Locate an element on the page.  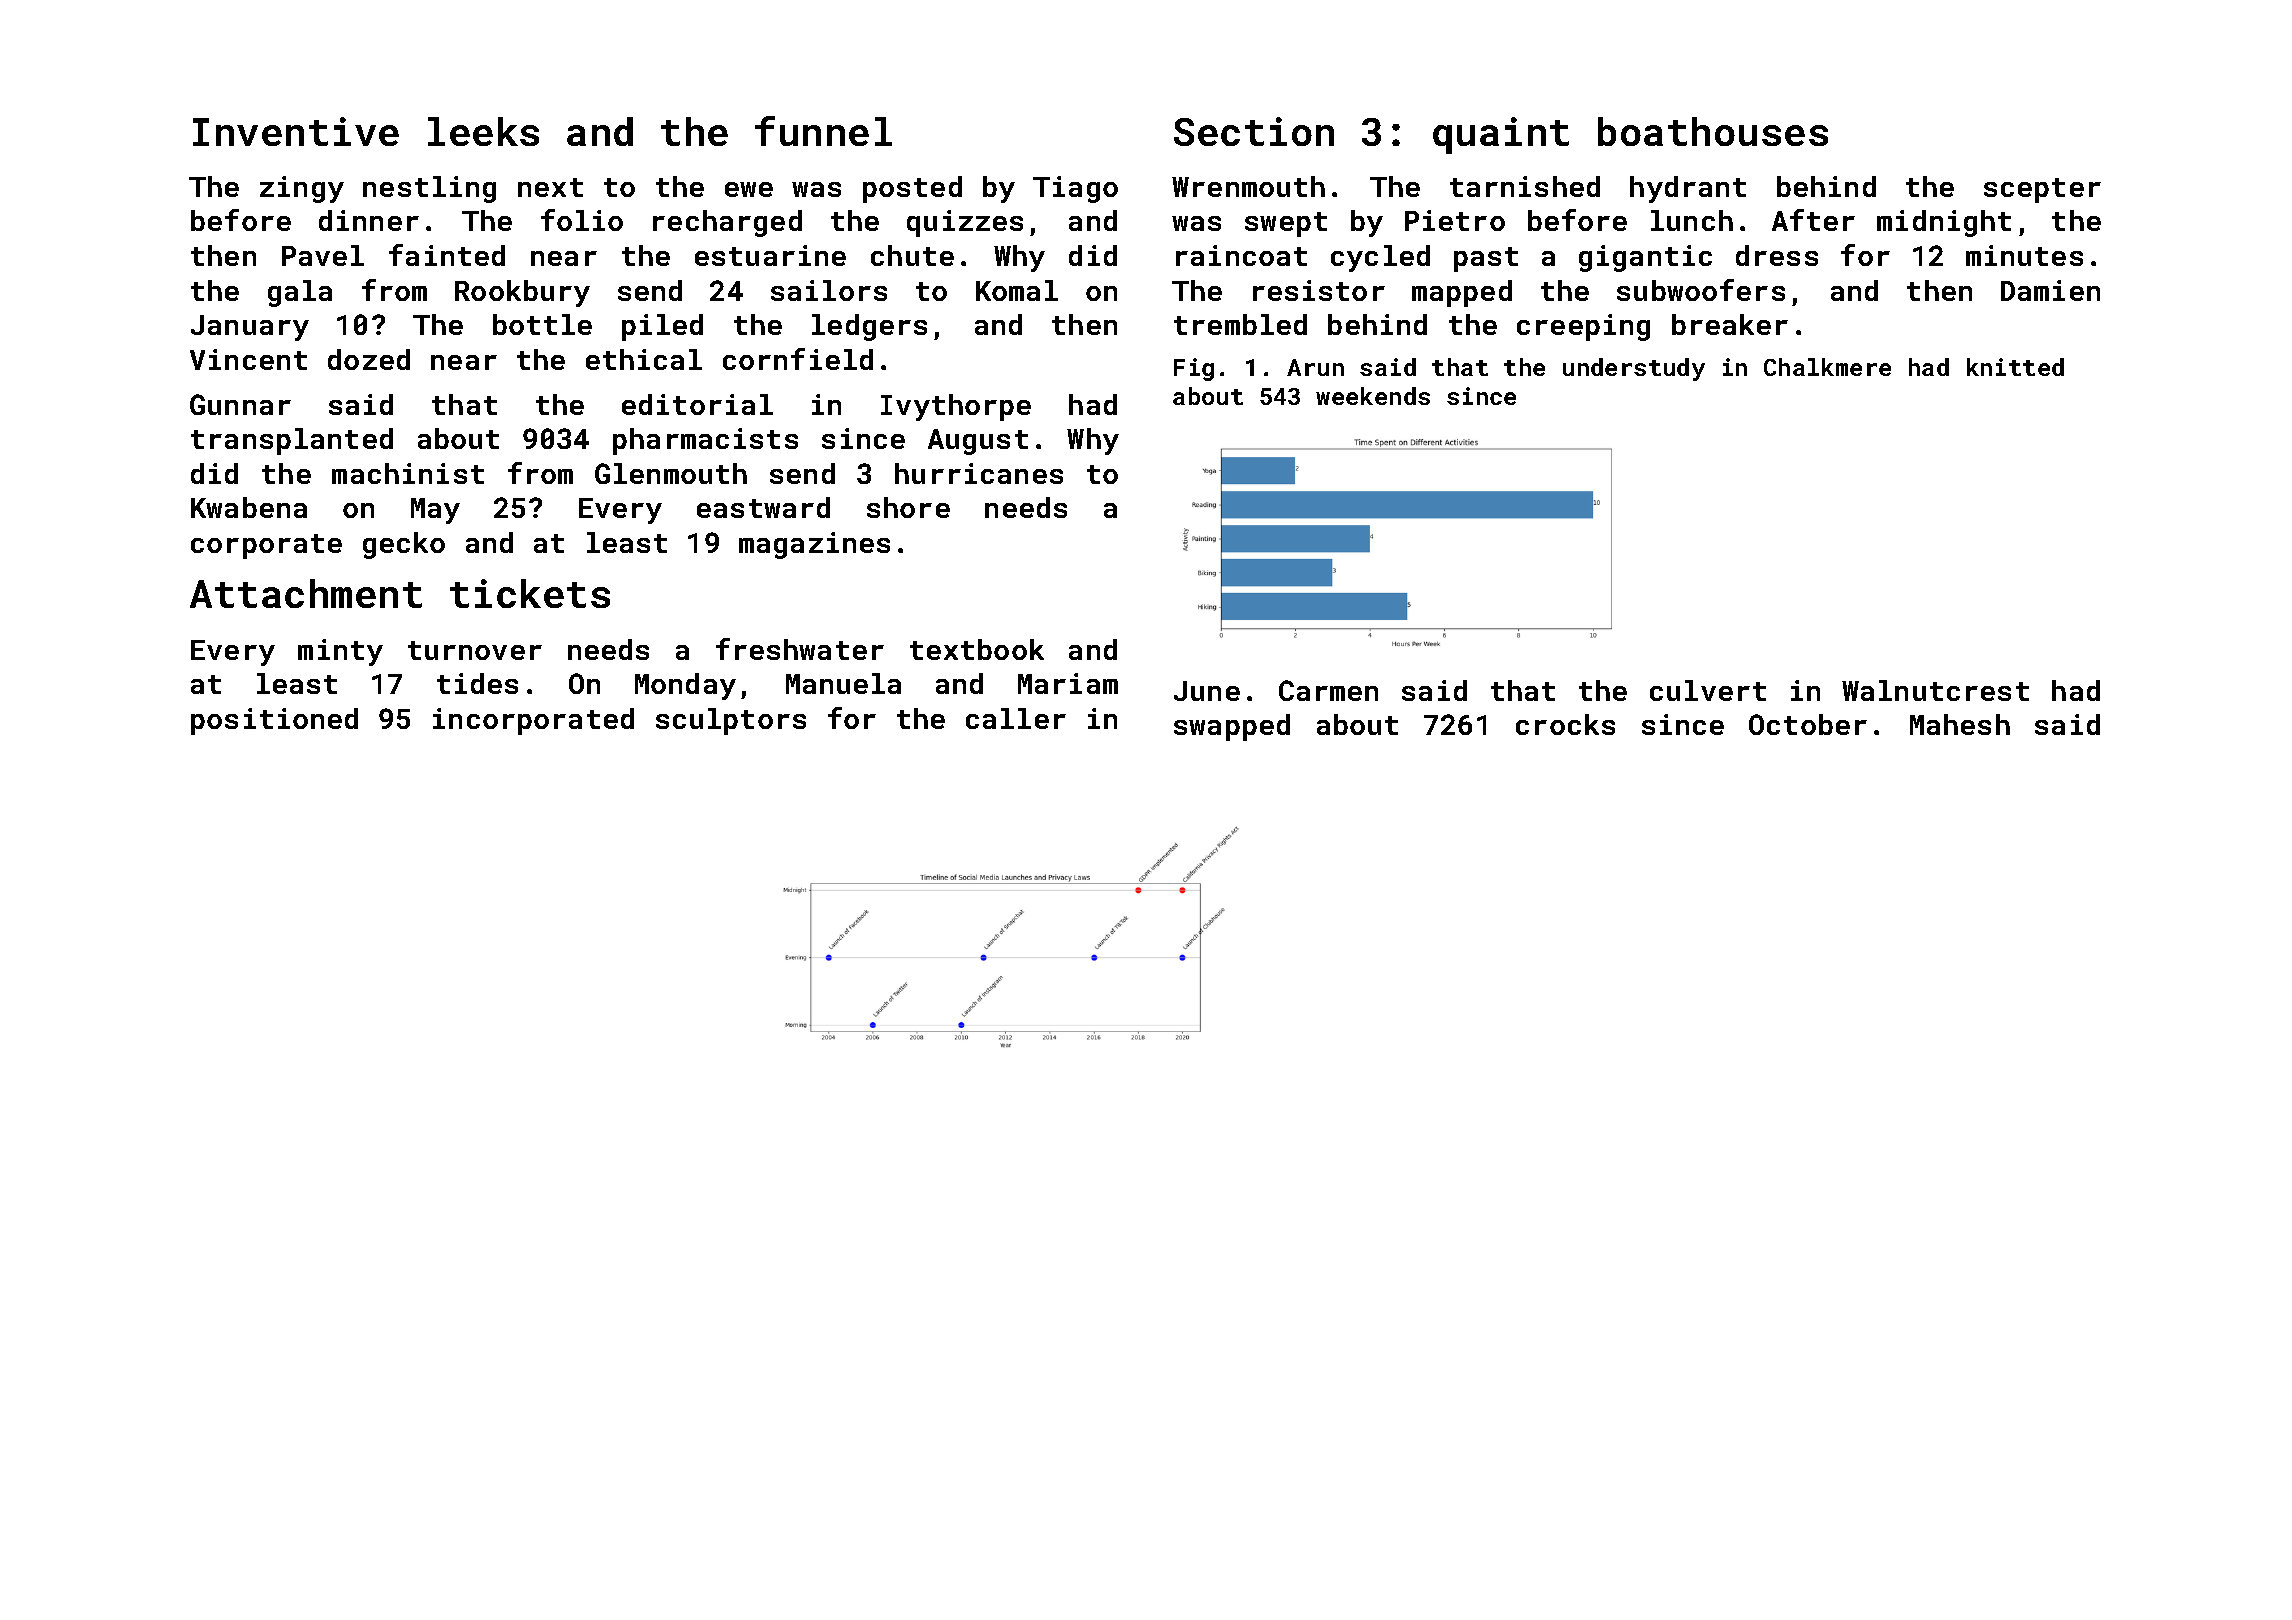
trembled is located at coordinates (1240, 324).
